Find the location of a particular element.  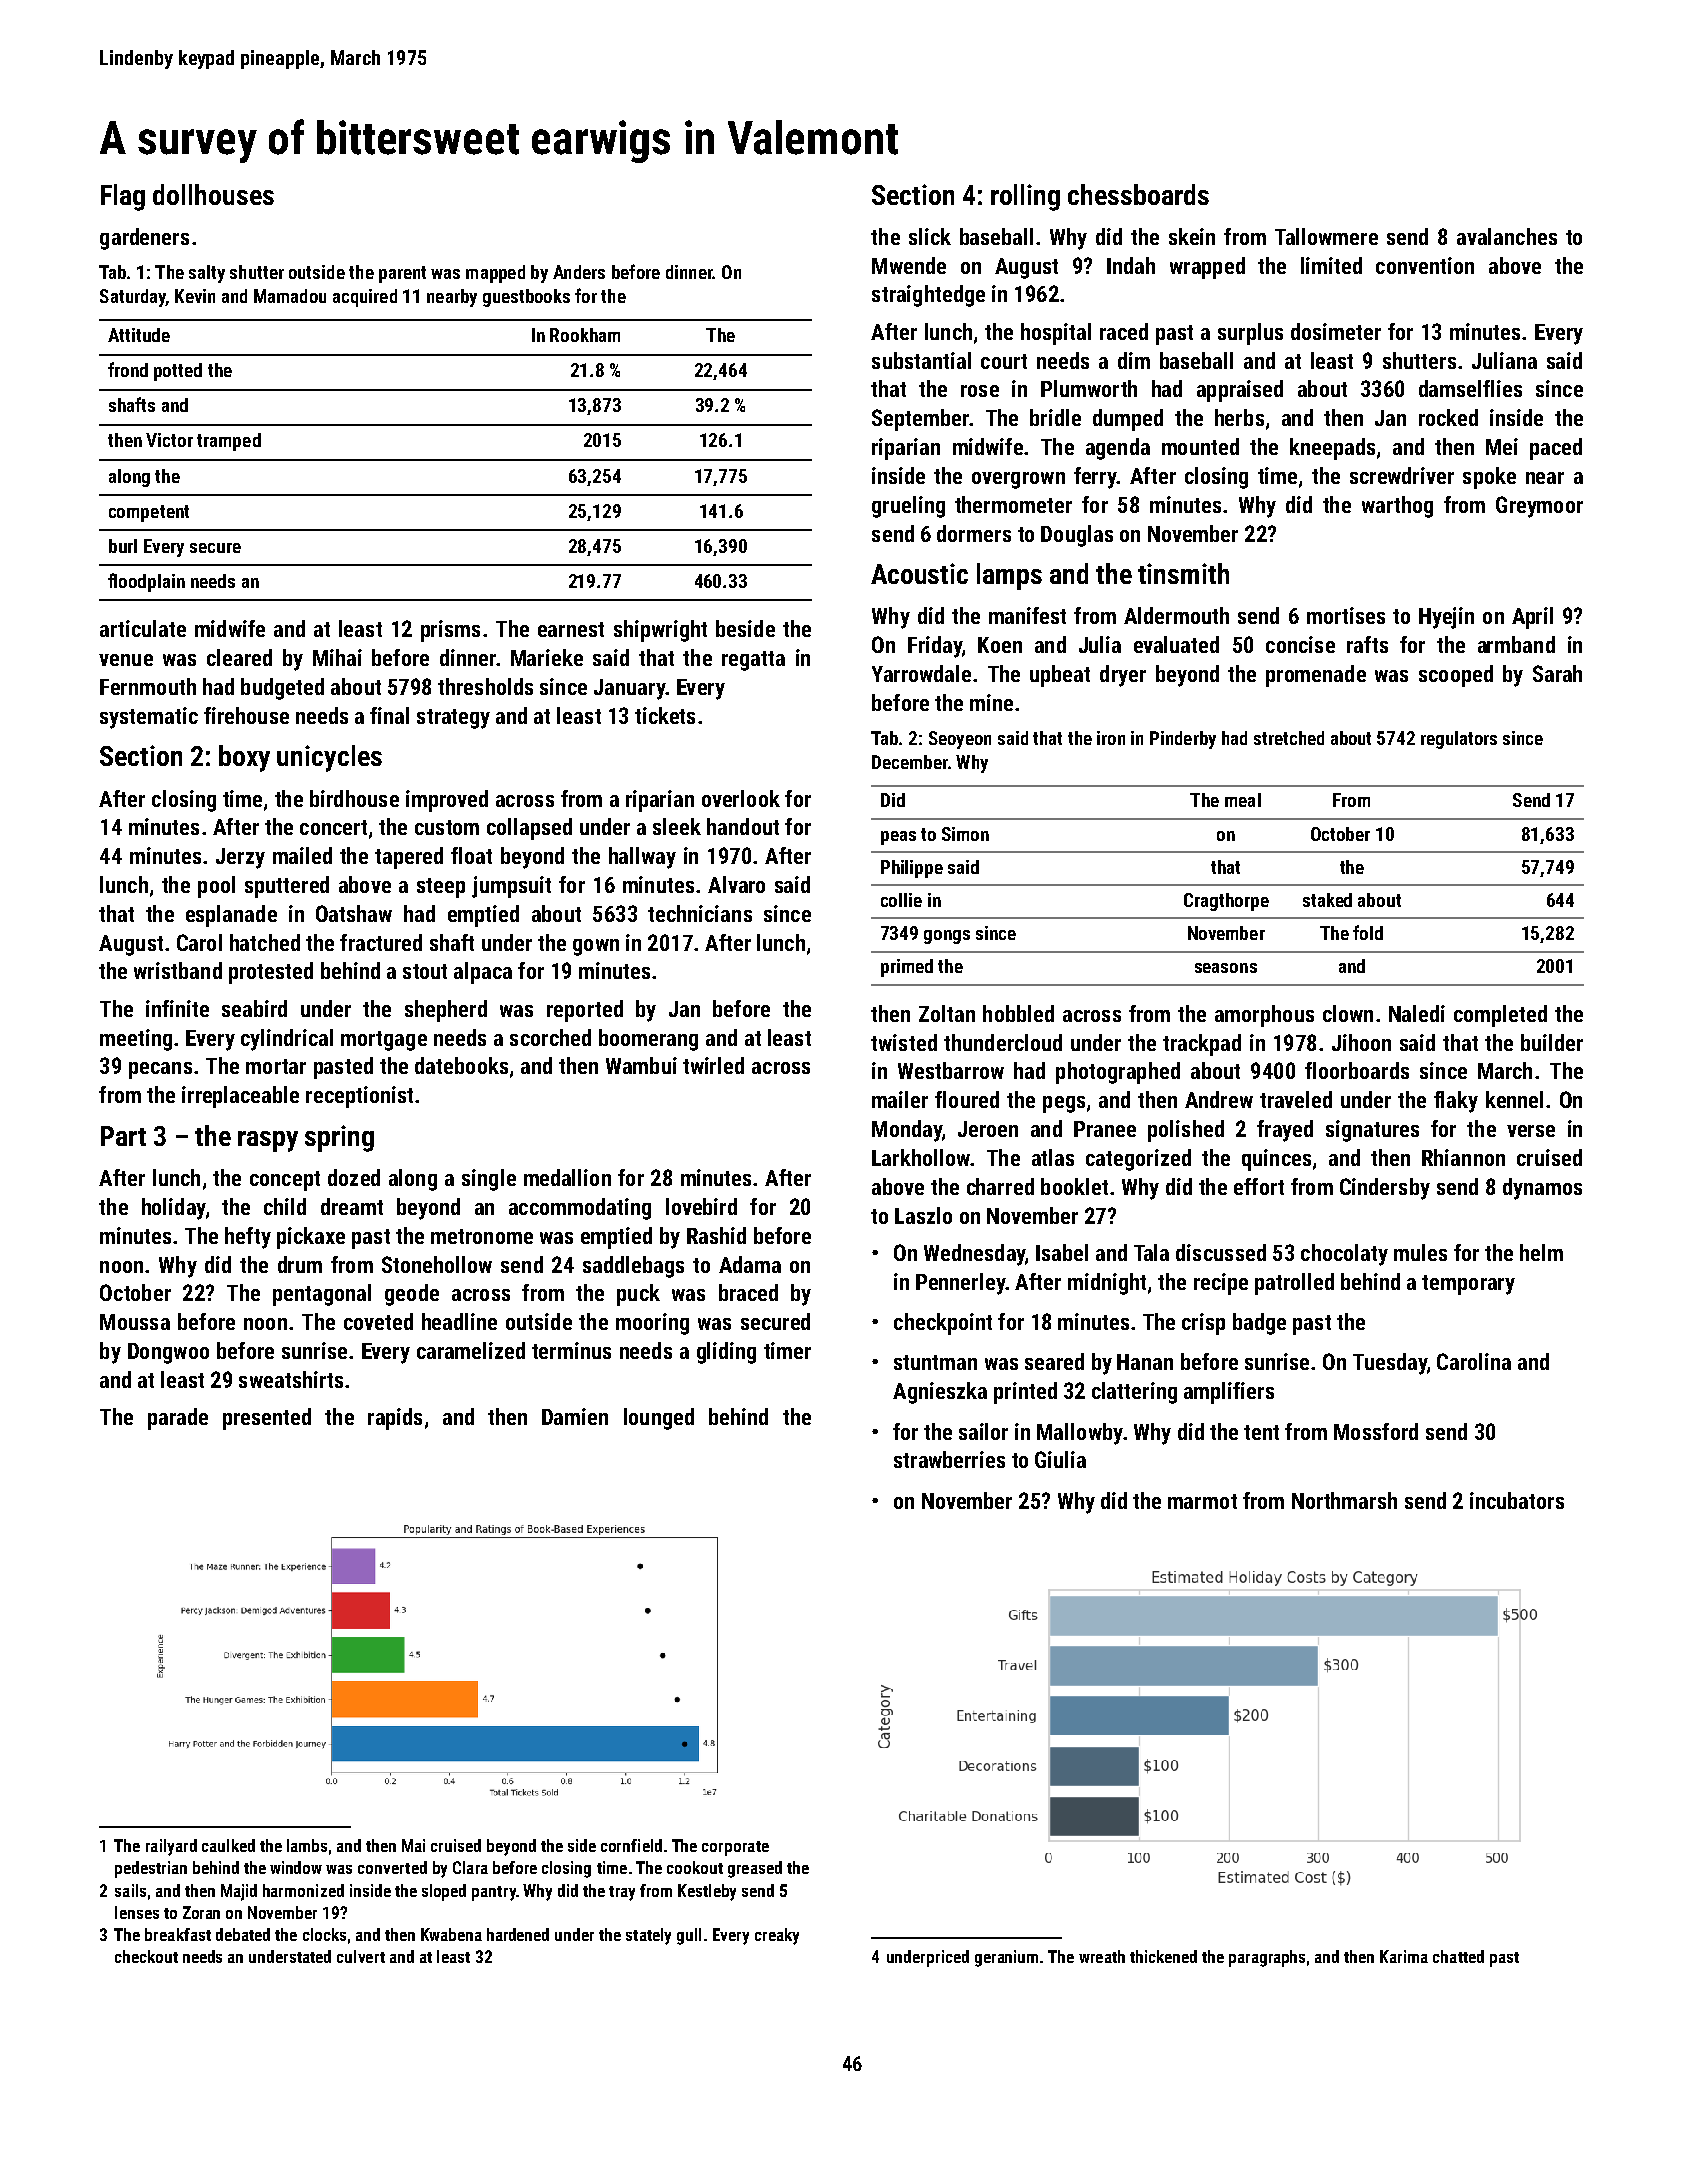

grueling is located at coordinates (908, 507).
